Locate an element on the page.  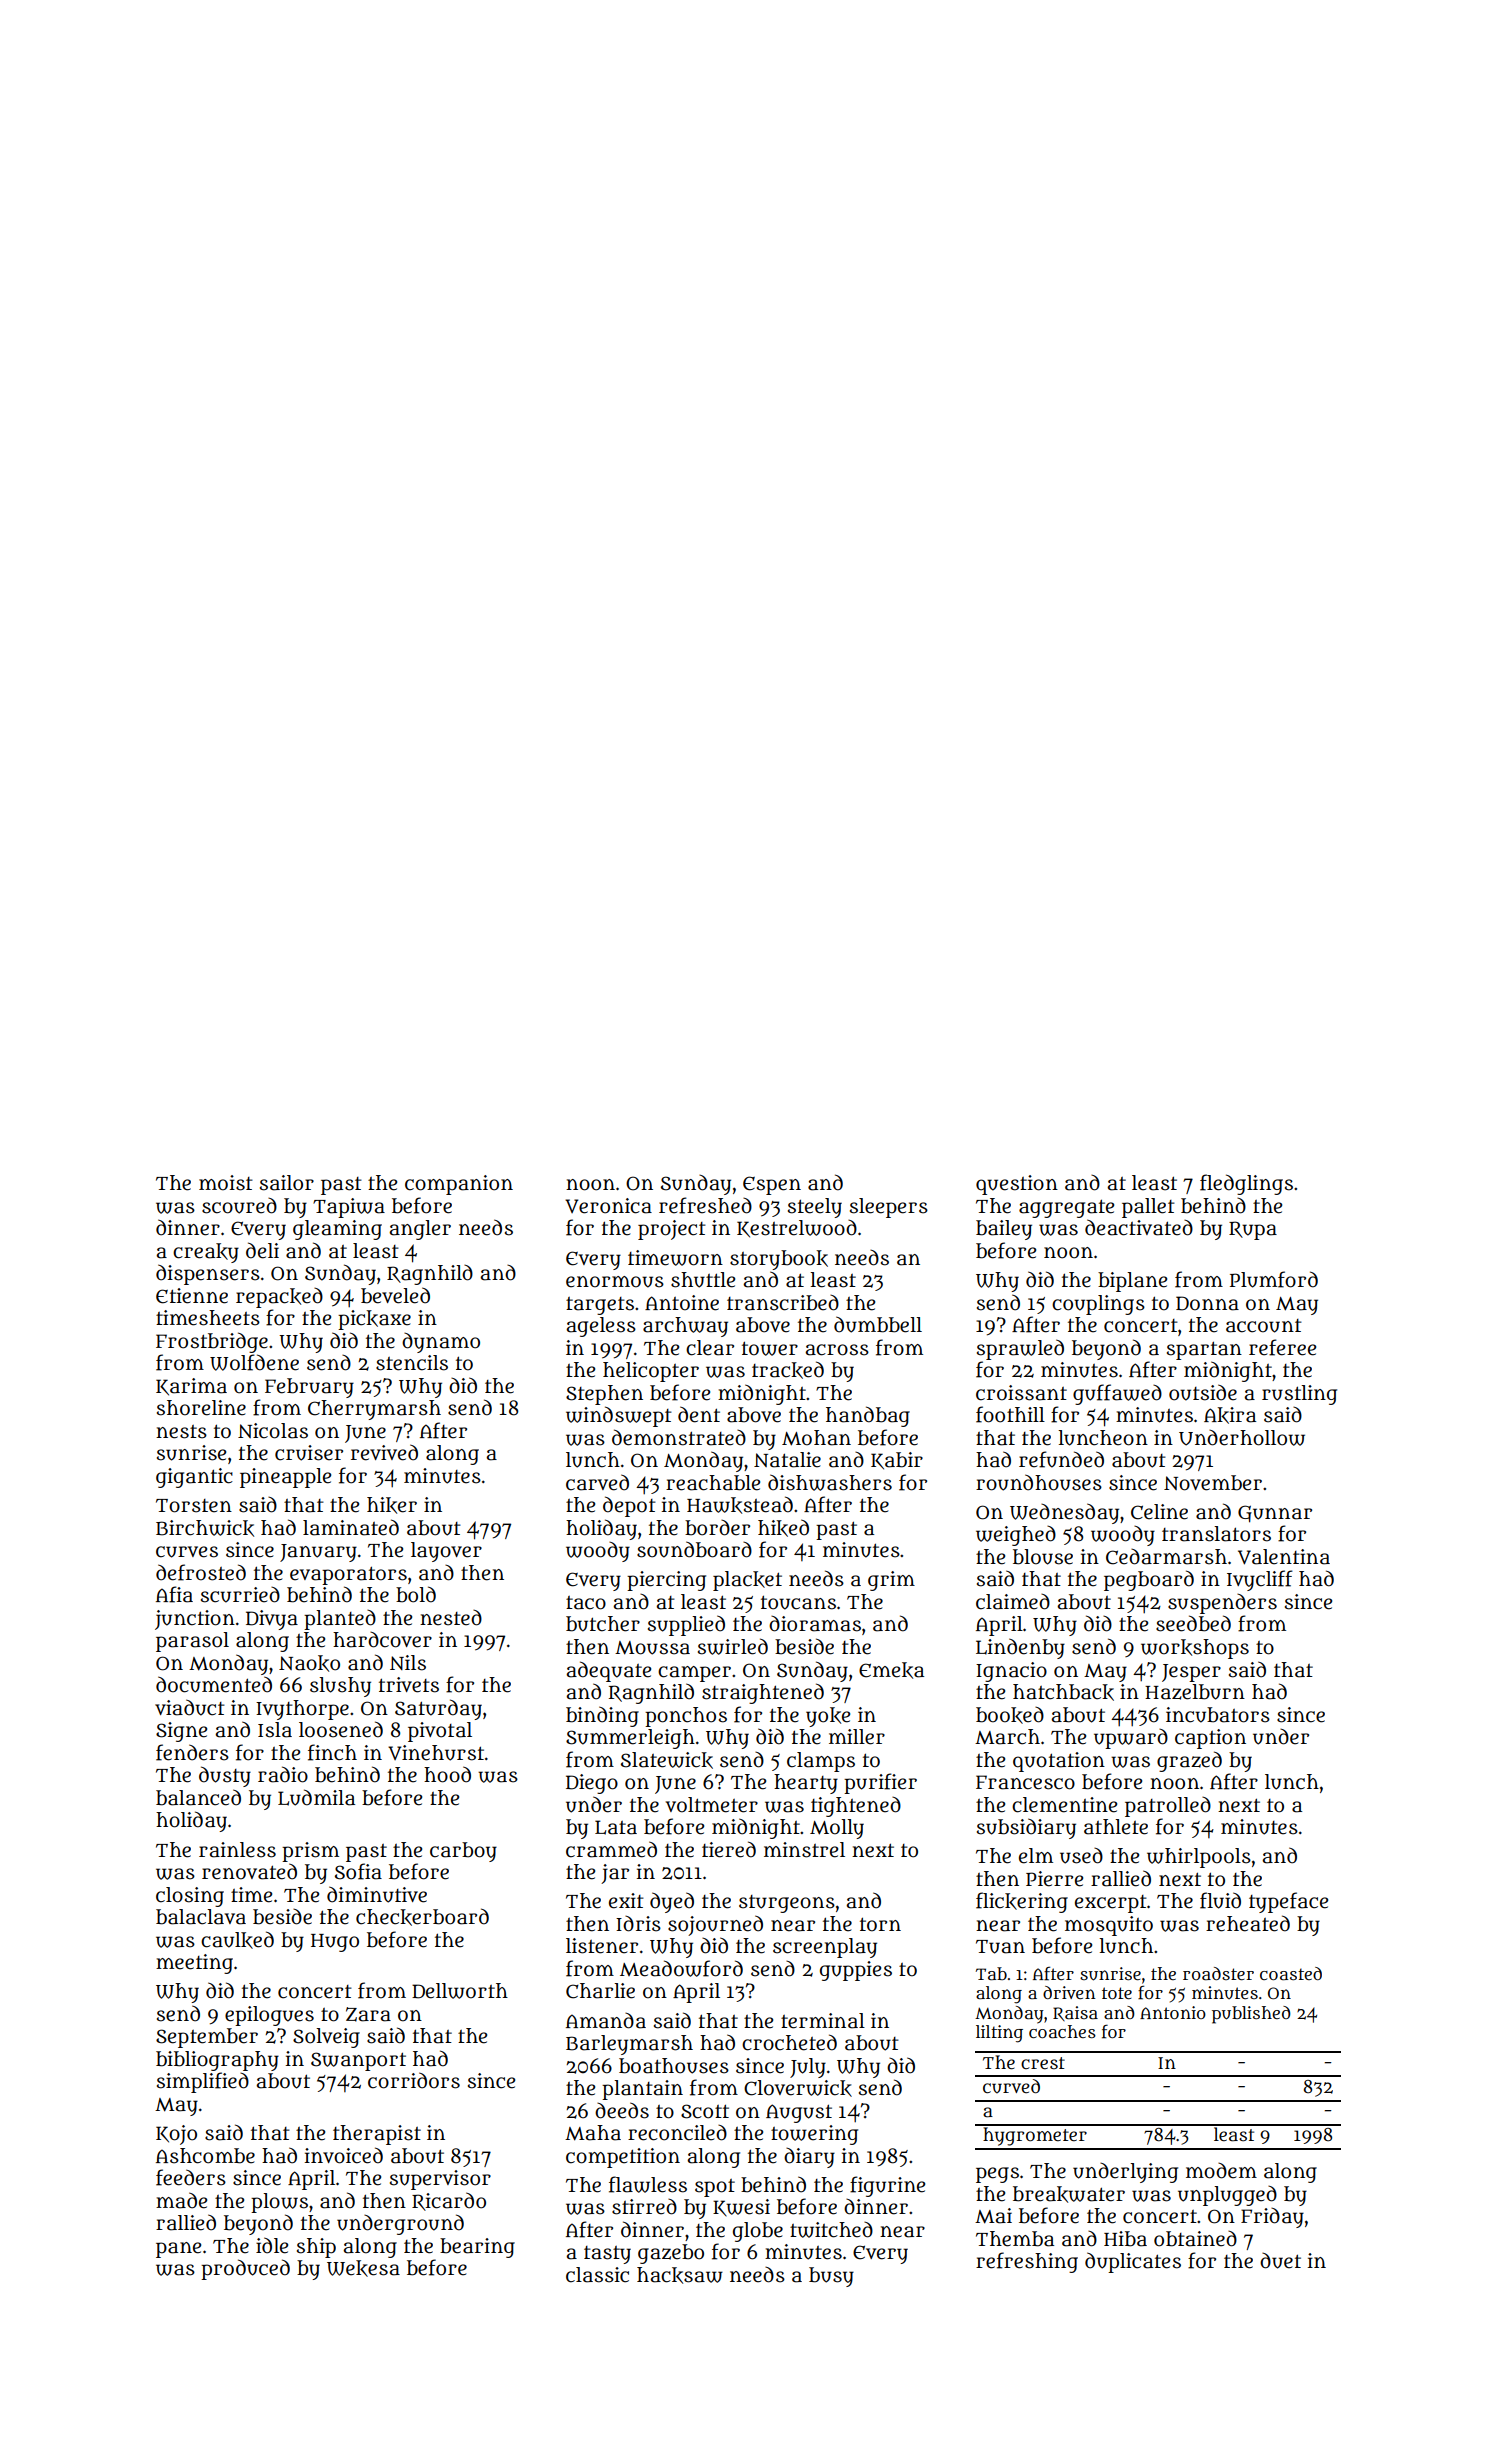
busy is located at coordinates (831, 2277).
